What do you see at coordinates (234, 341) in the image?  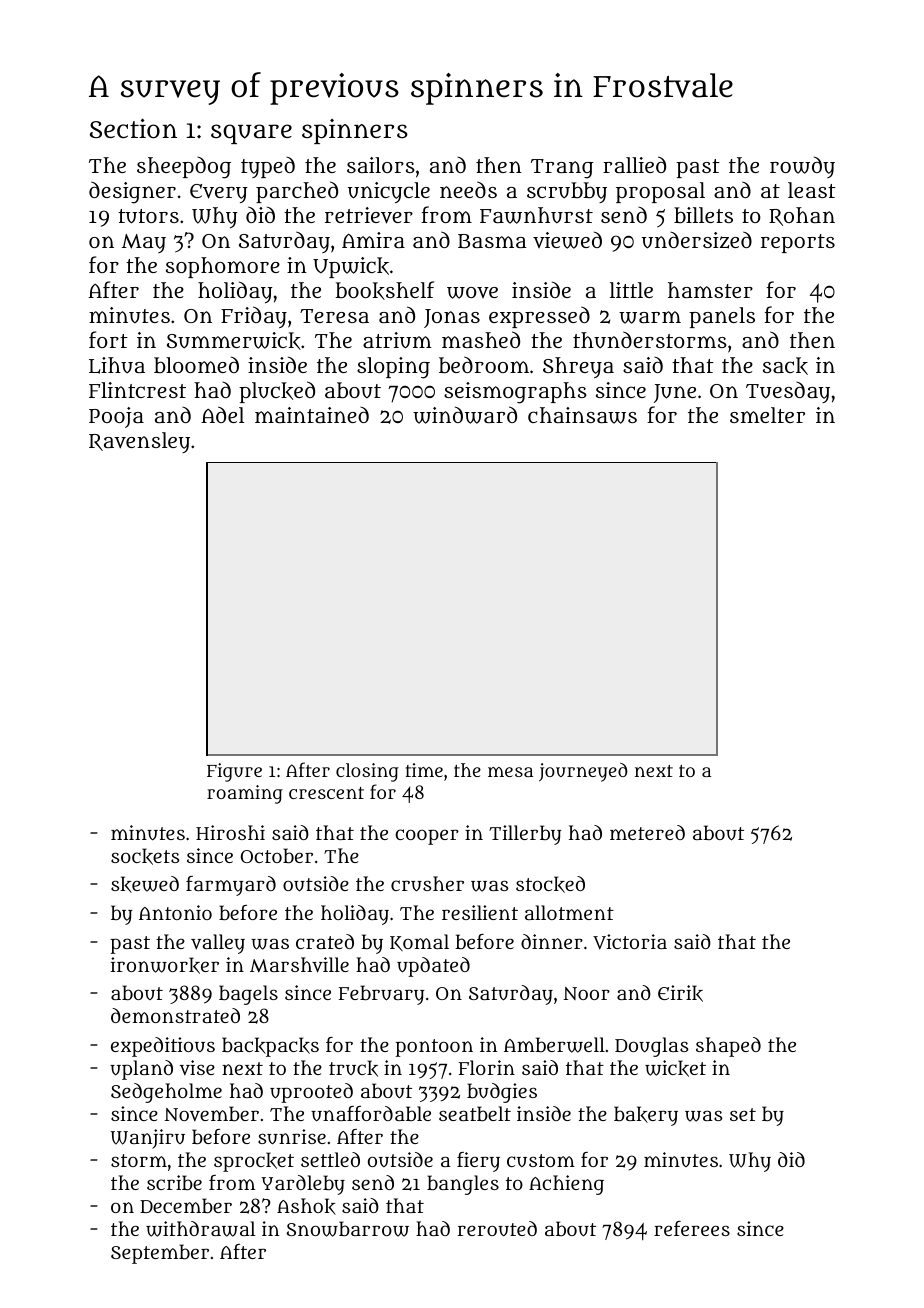 I see `Summerwick` at bounding box center [234, 341].
